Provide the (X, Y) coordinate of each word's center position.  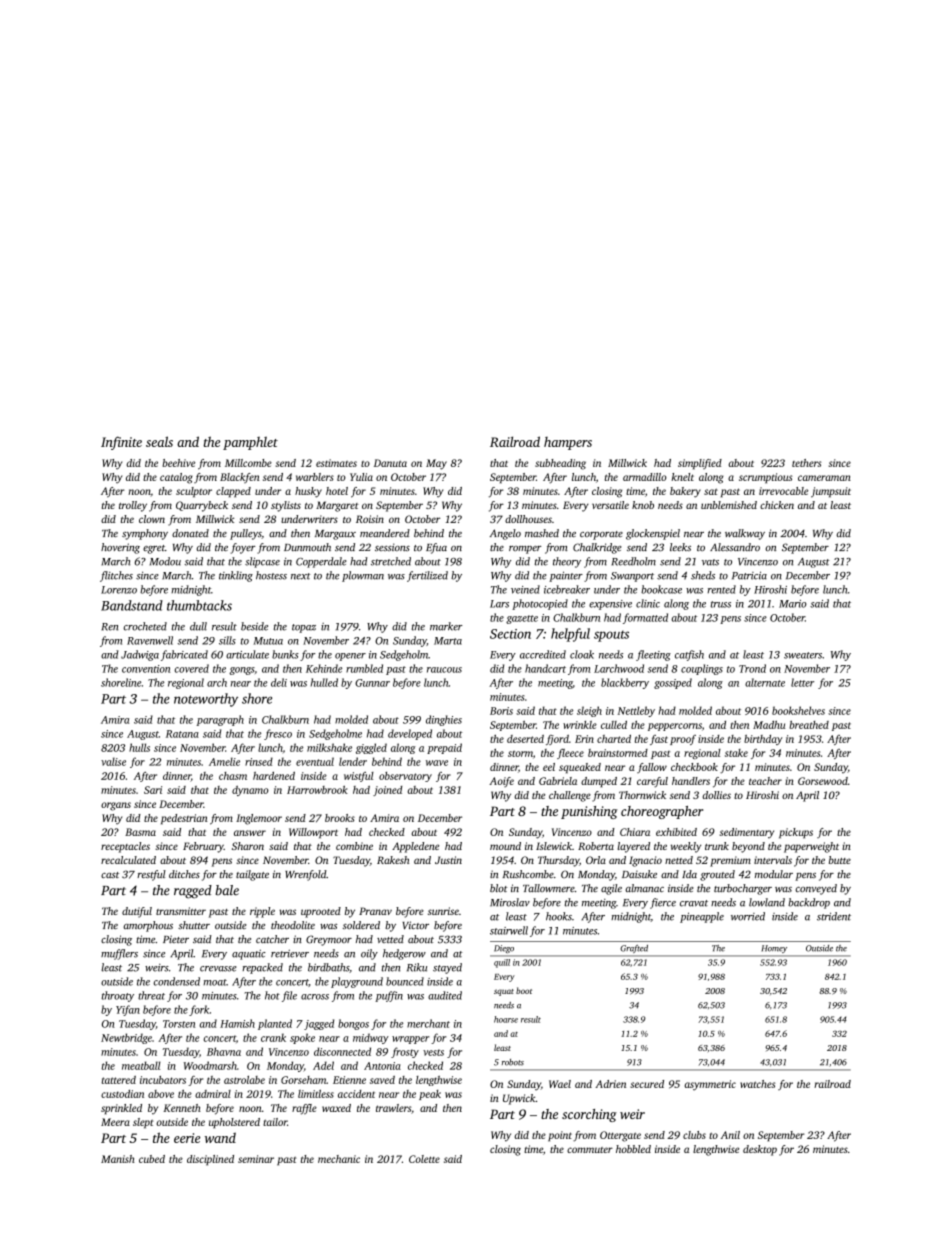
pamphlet (250, 443)
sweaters (803, 655)
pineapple (702, 917)
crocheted (145, 626)
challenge (570, 796)
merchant (428, 1023)
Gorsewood (823, 781)
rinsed (259, 761)
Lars (499, 604)
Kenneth (182, 1108)
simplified (700, 464)
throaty (118, 996)
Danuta (390, 463)
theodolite (293, 925)
